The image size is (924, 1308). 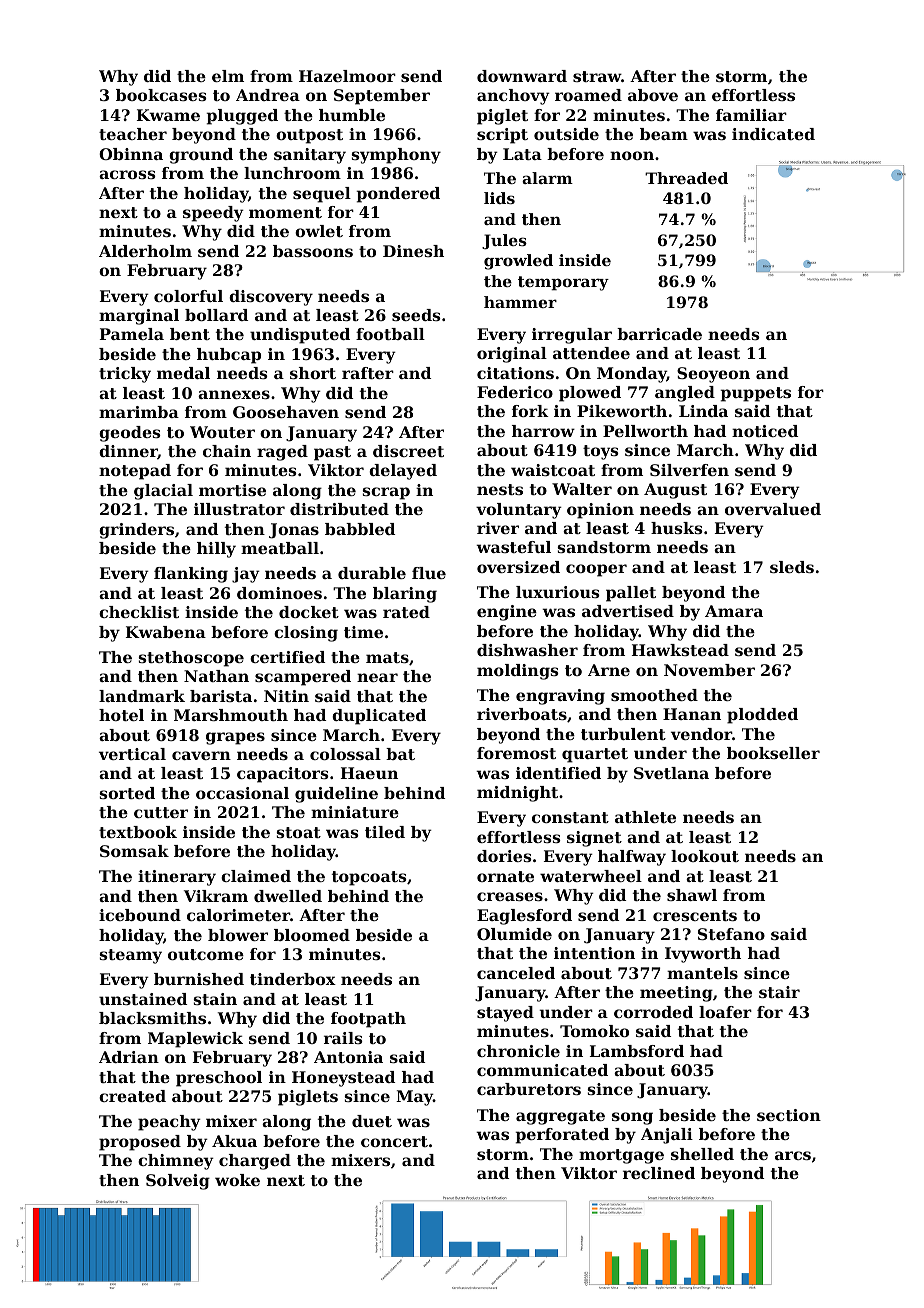 I want to click on Obinna, so click(x=131, y=154).
